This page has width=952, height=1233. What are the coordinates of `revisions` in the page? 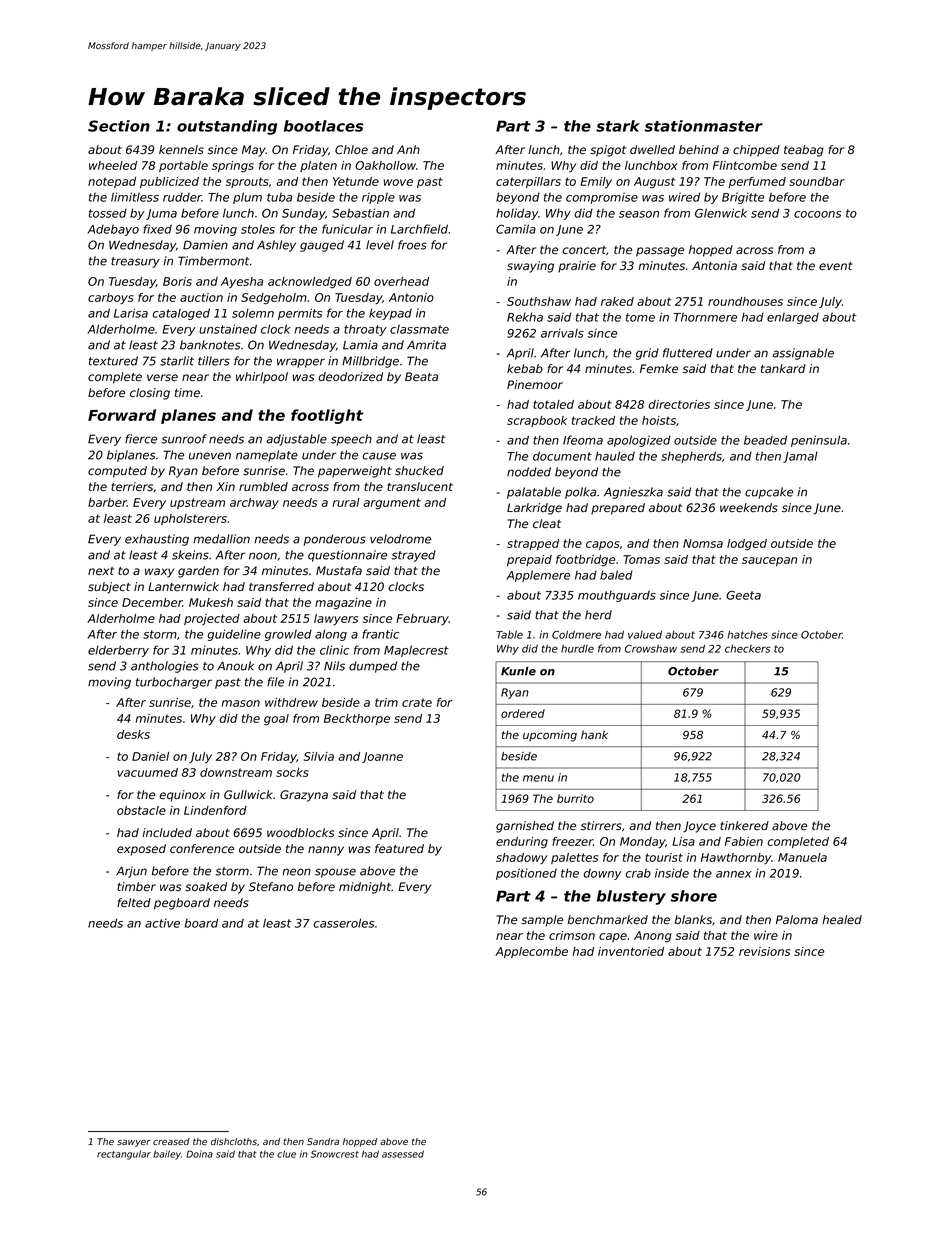 It's located at (764, 951).
